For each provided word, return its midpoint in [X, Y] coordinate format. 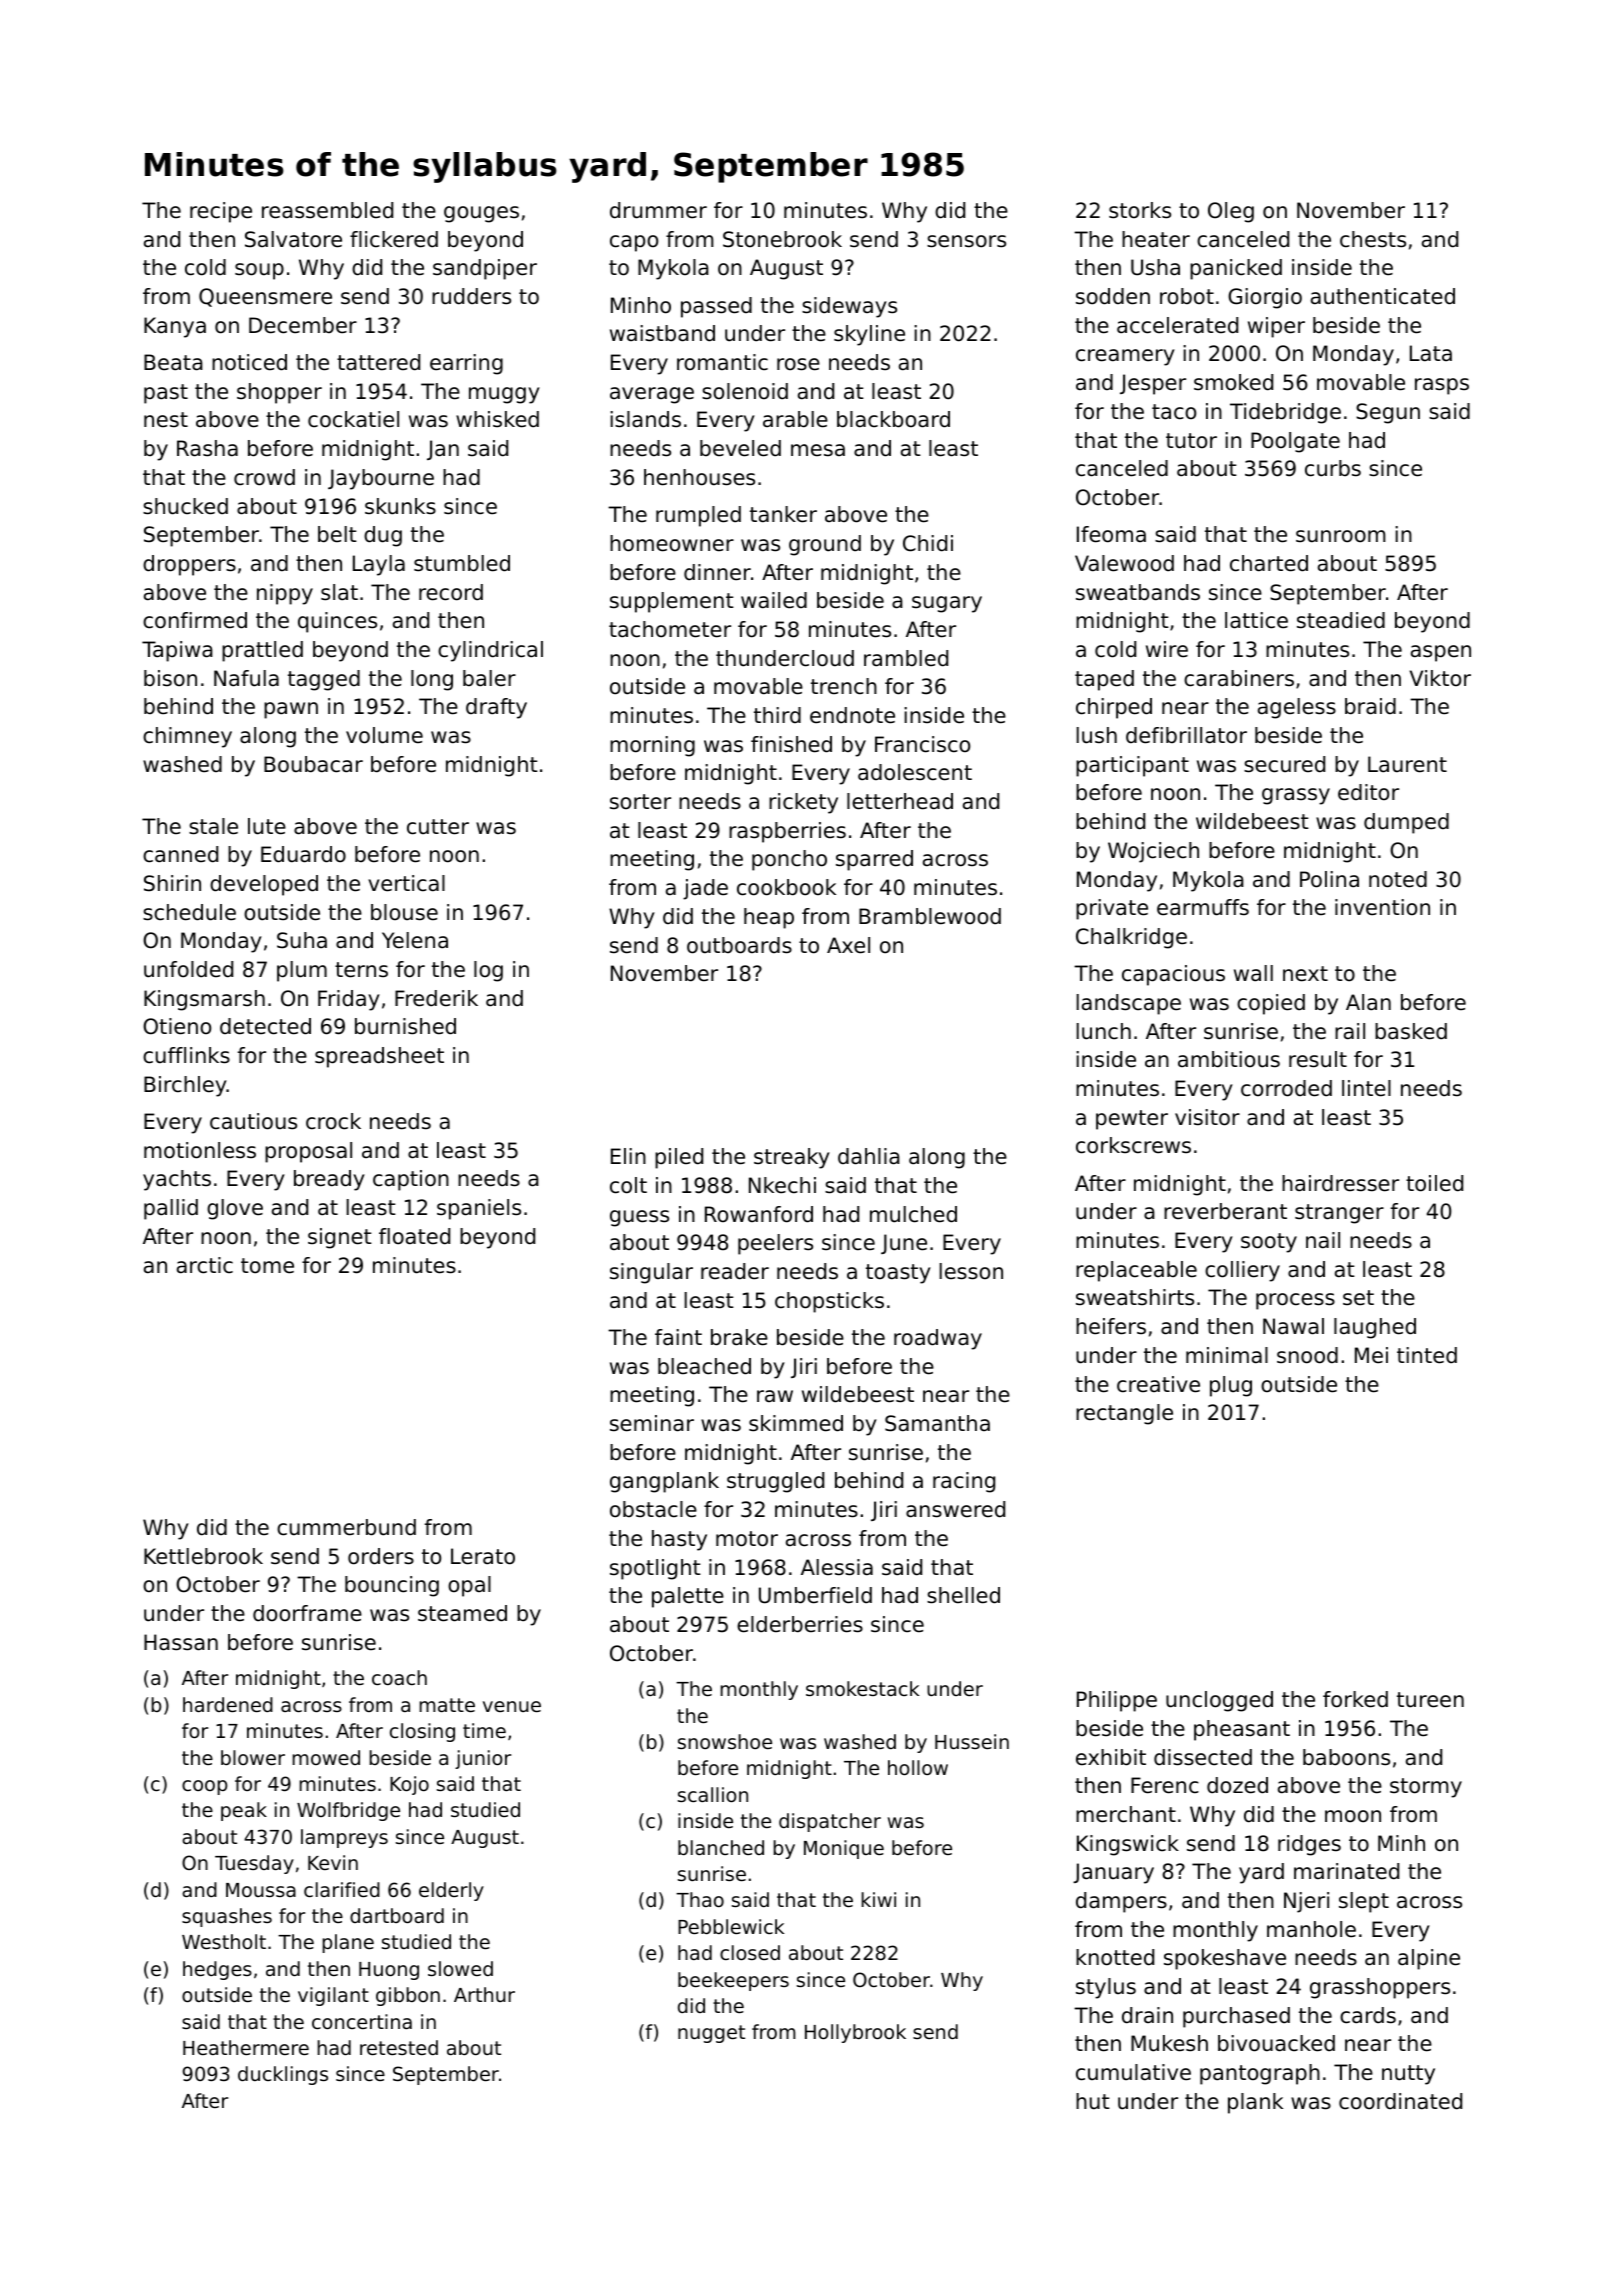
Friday [349, 1000]
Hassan [181, 1642]
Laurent [1407, 764]
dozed [1237, 1785]
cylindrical [490, 651]
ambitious [1229, 1059]
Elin [628, 1156]
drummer [658, 210]
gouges [481, 214]
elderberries [800, 1624]
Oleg [1231, 212]
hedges [217, 1970]
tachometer [670, 629]
